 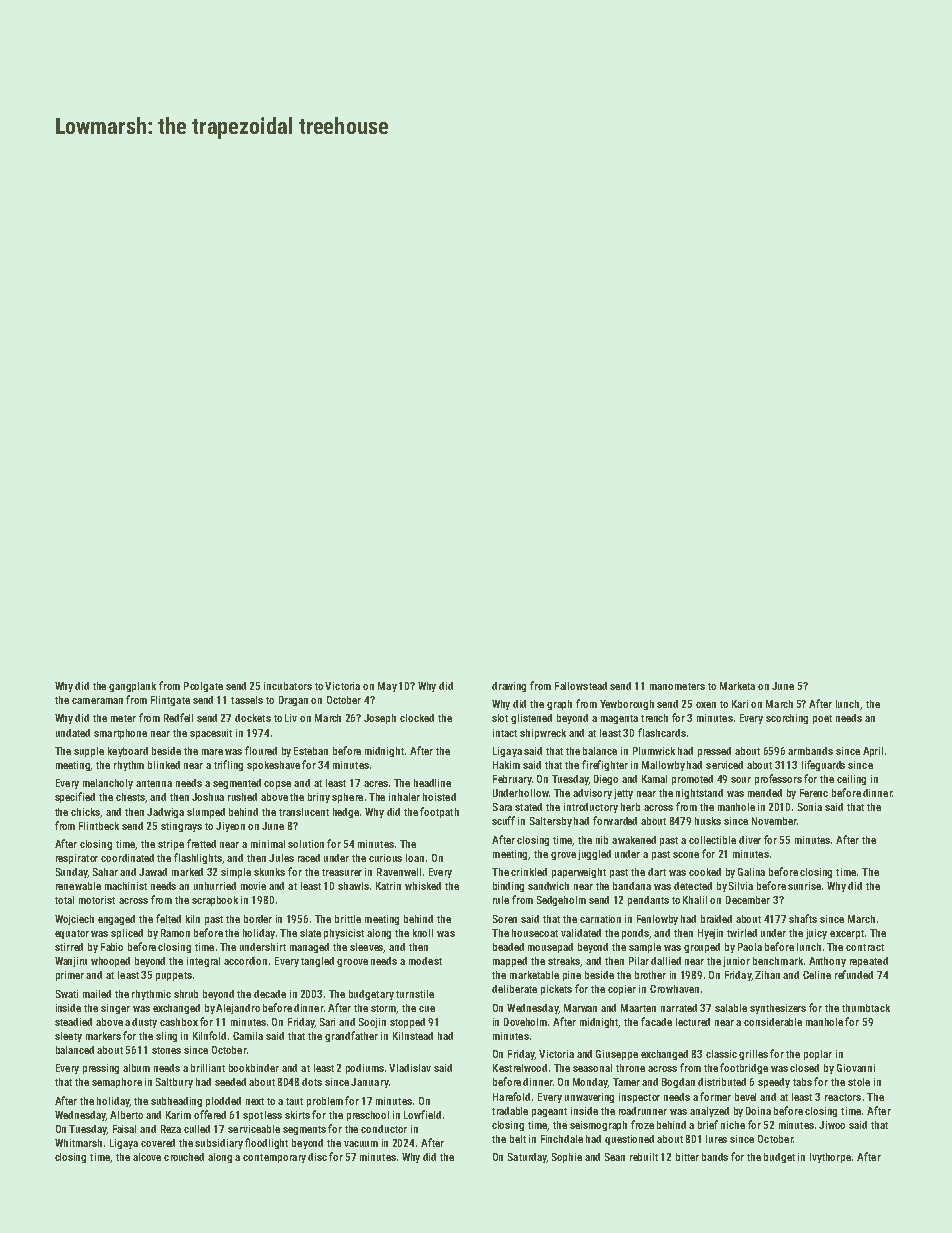 What do you see at coordinates (843, 1097) in the screenshot?
I see `reactors` at bounding box center [843, 1097].
